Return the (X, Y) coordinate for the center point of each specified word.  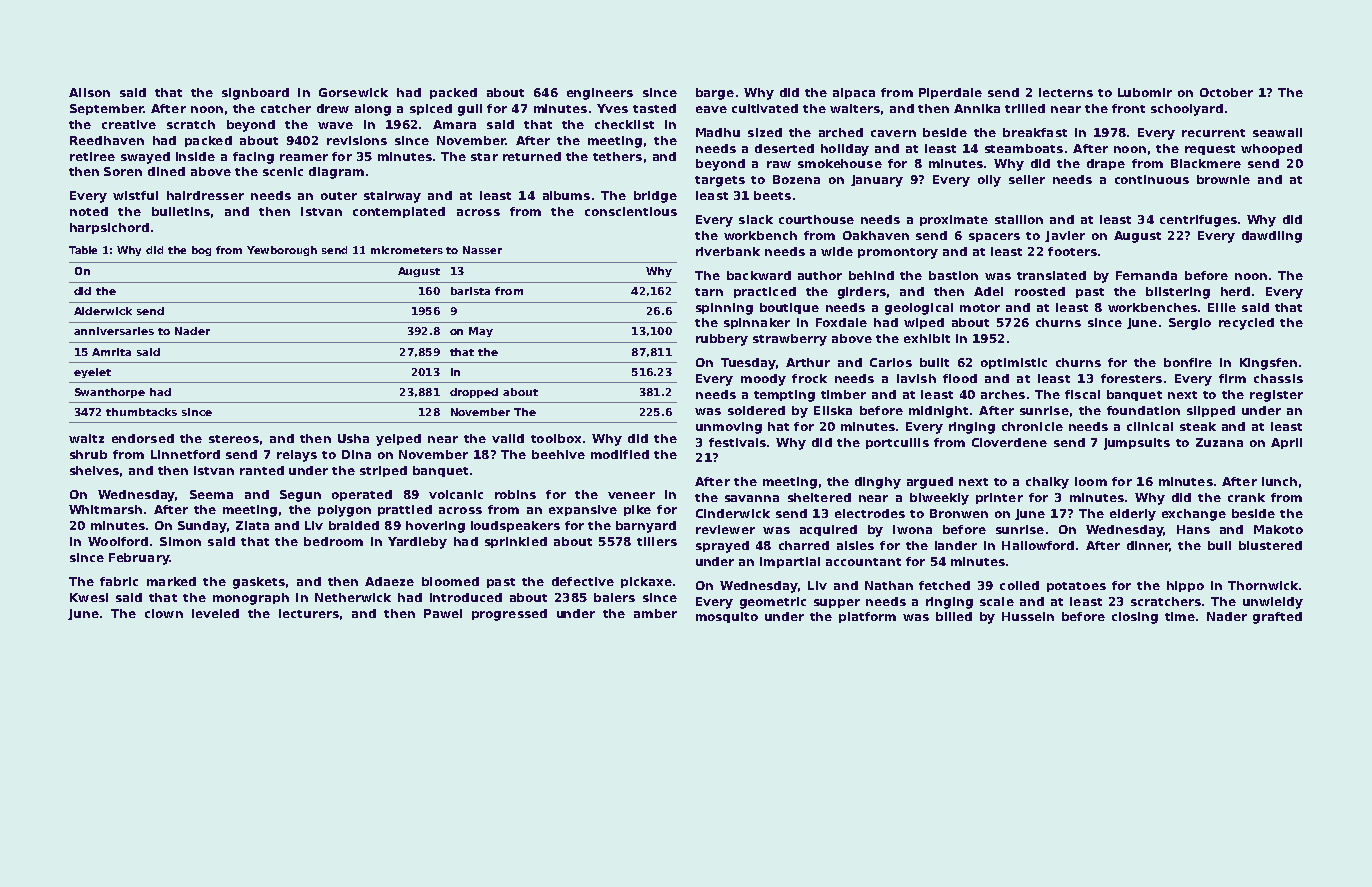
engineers (600, 94)
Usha (353, 438)
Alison (89, 92)
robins (515, 494)
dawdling (1272, 237)
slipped (1211, 411)
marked (171, 581)
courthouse (816, 219)
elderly (1133, 515)
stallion (1019, 219)
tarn (709, 292)
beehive (558, 454)
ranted (262, 470)
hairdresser (205, 195)
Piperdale (950, 93)
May (481, 332)
